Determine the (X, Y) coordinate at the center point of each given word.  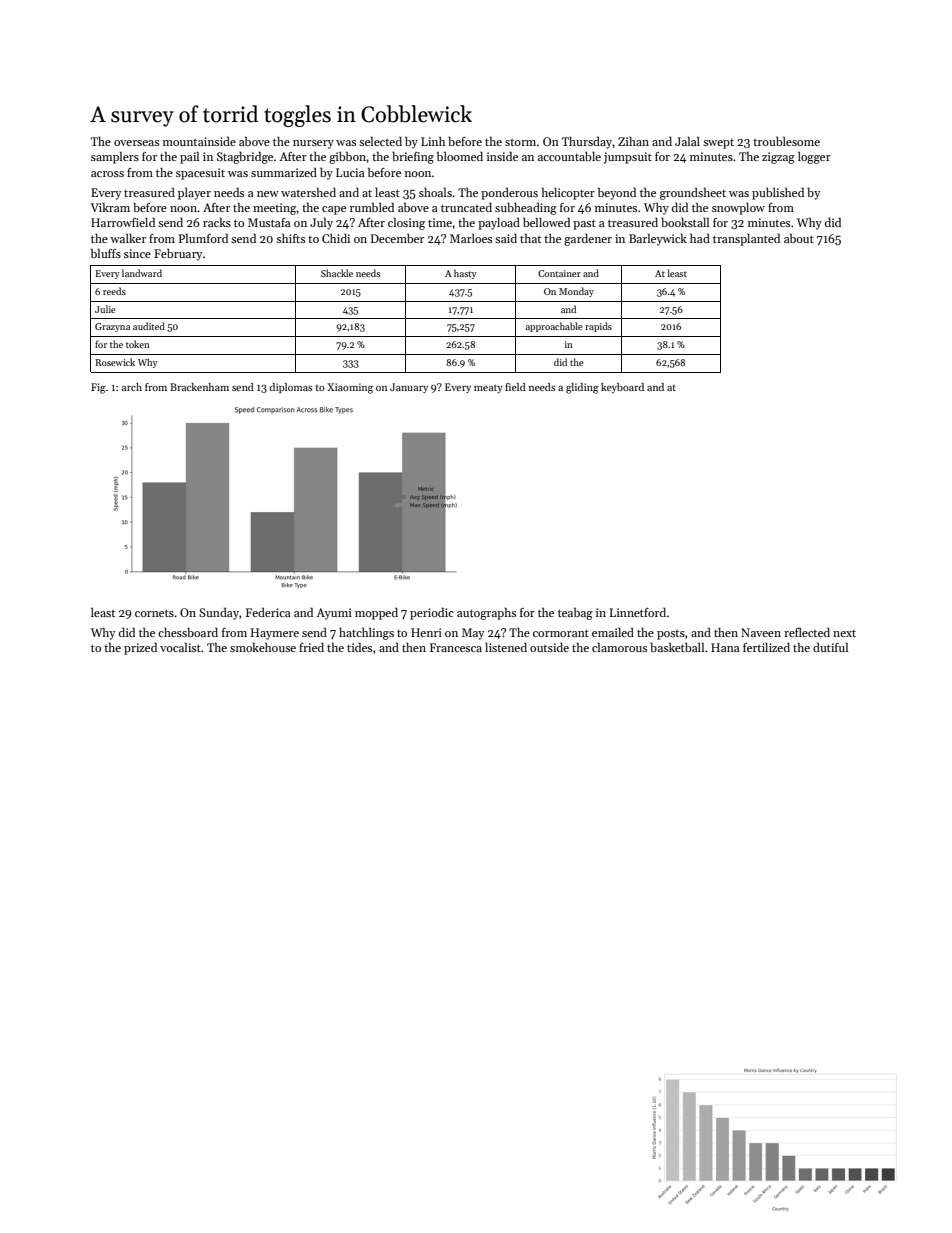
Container (559, 273)
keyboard (622, 388)
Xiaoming (350, 388)
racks (217, 222)
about (799, 238)
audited (149, 326)
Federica (268, 612)
